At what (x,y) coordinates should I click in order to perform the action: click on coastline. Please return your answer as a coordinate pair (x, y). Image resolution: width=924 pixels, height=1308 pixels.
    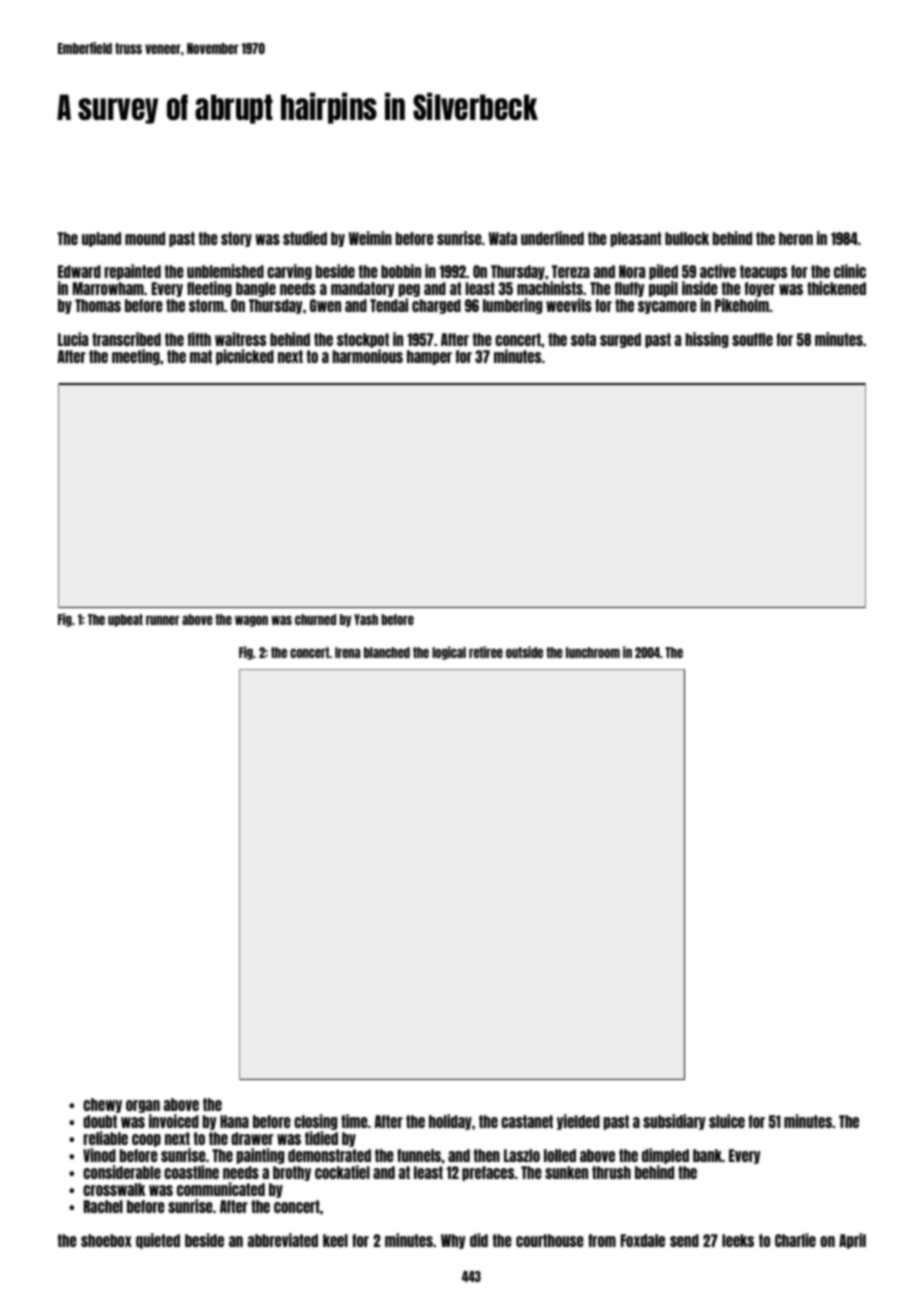
    Looking at the image, I should click on (191, 1172).
